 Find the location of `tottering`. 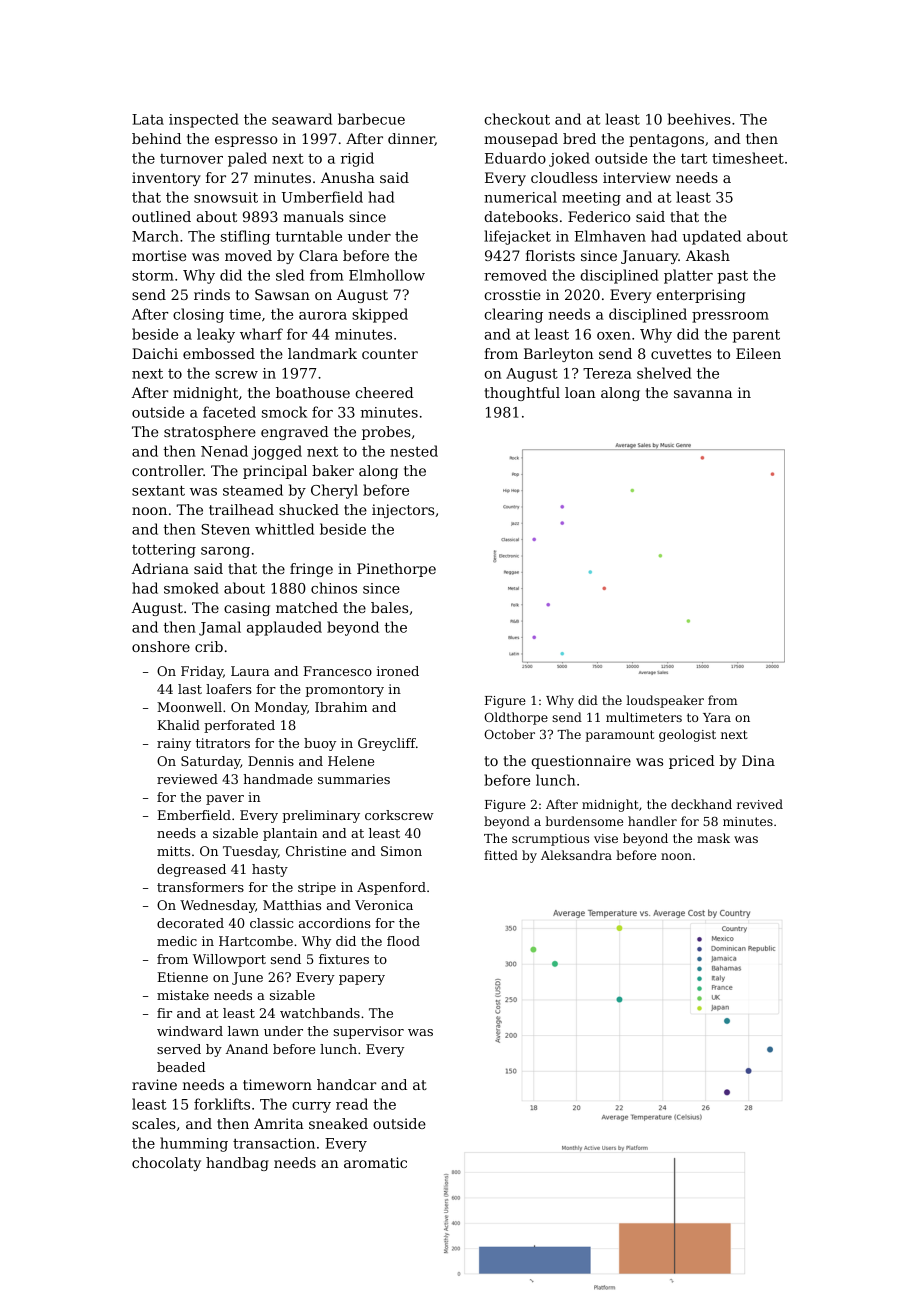

tottering is located at coordinates (164, 551).
